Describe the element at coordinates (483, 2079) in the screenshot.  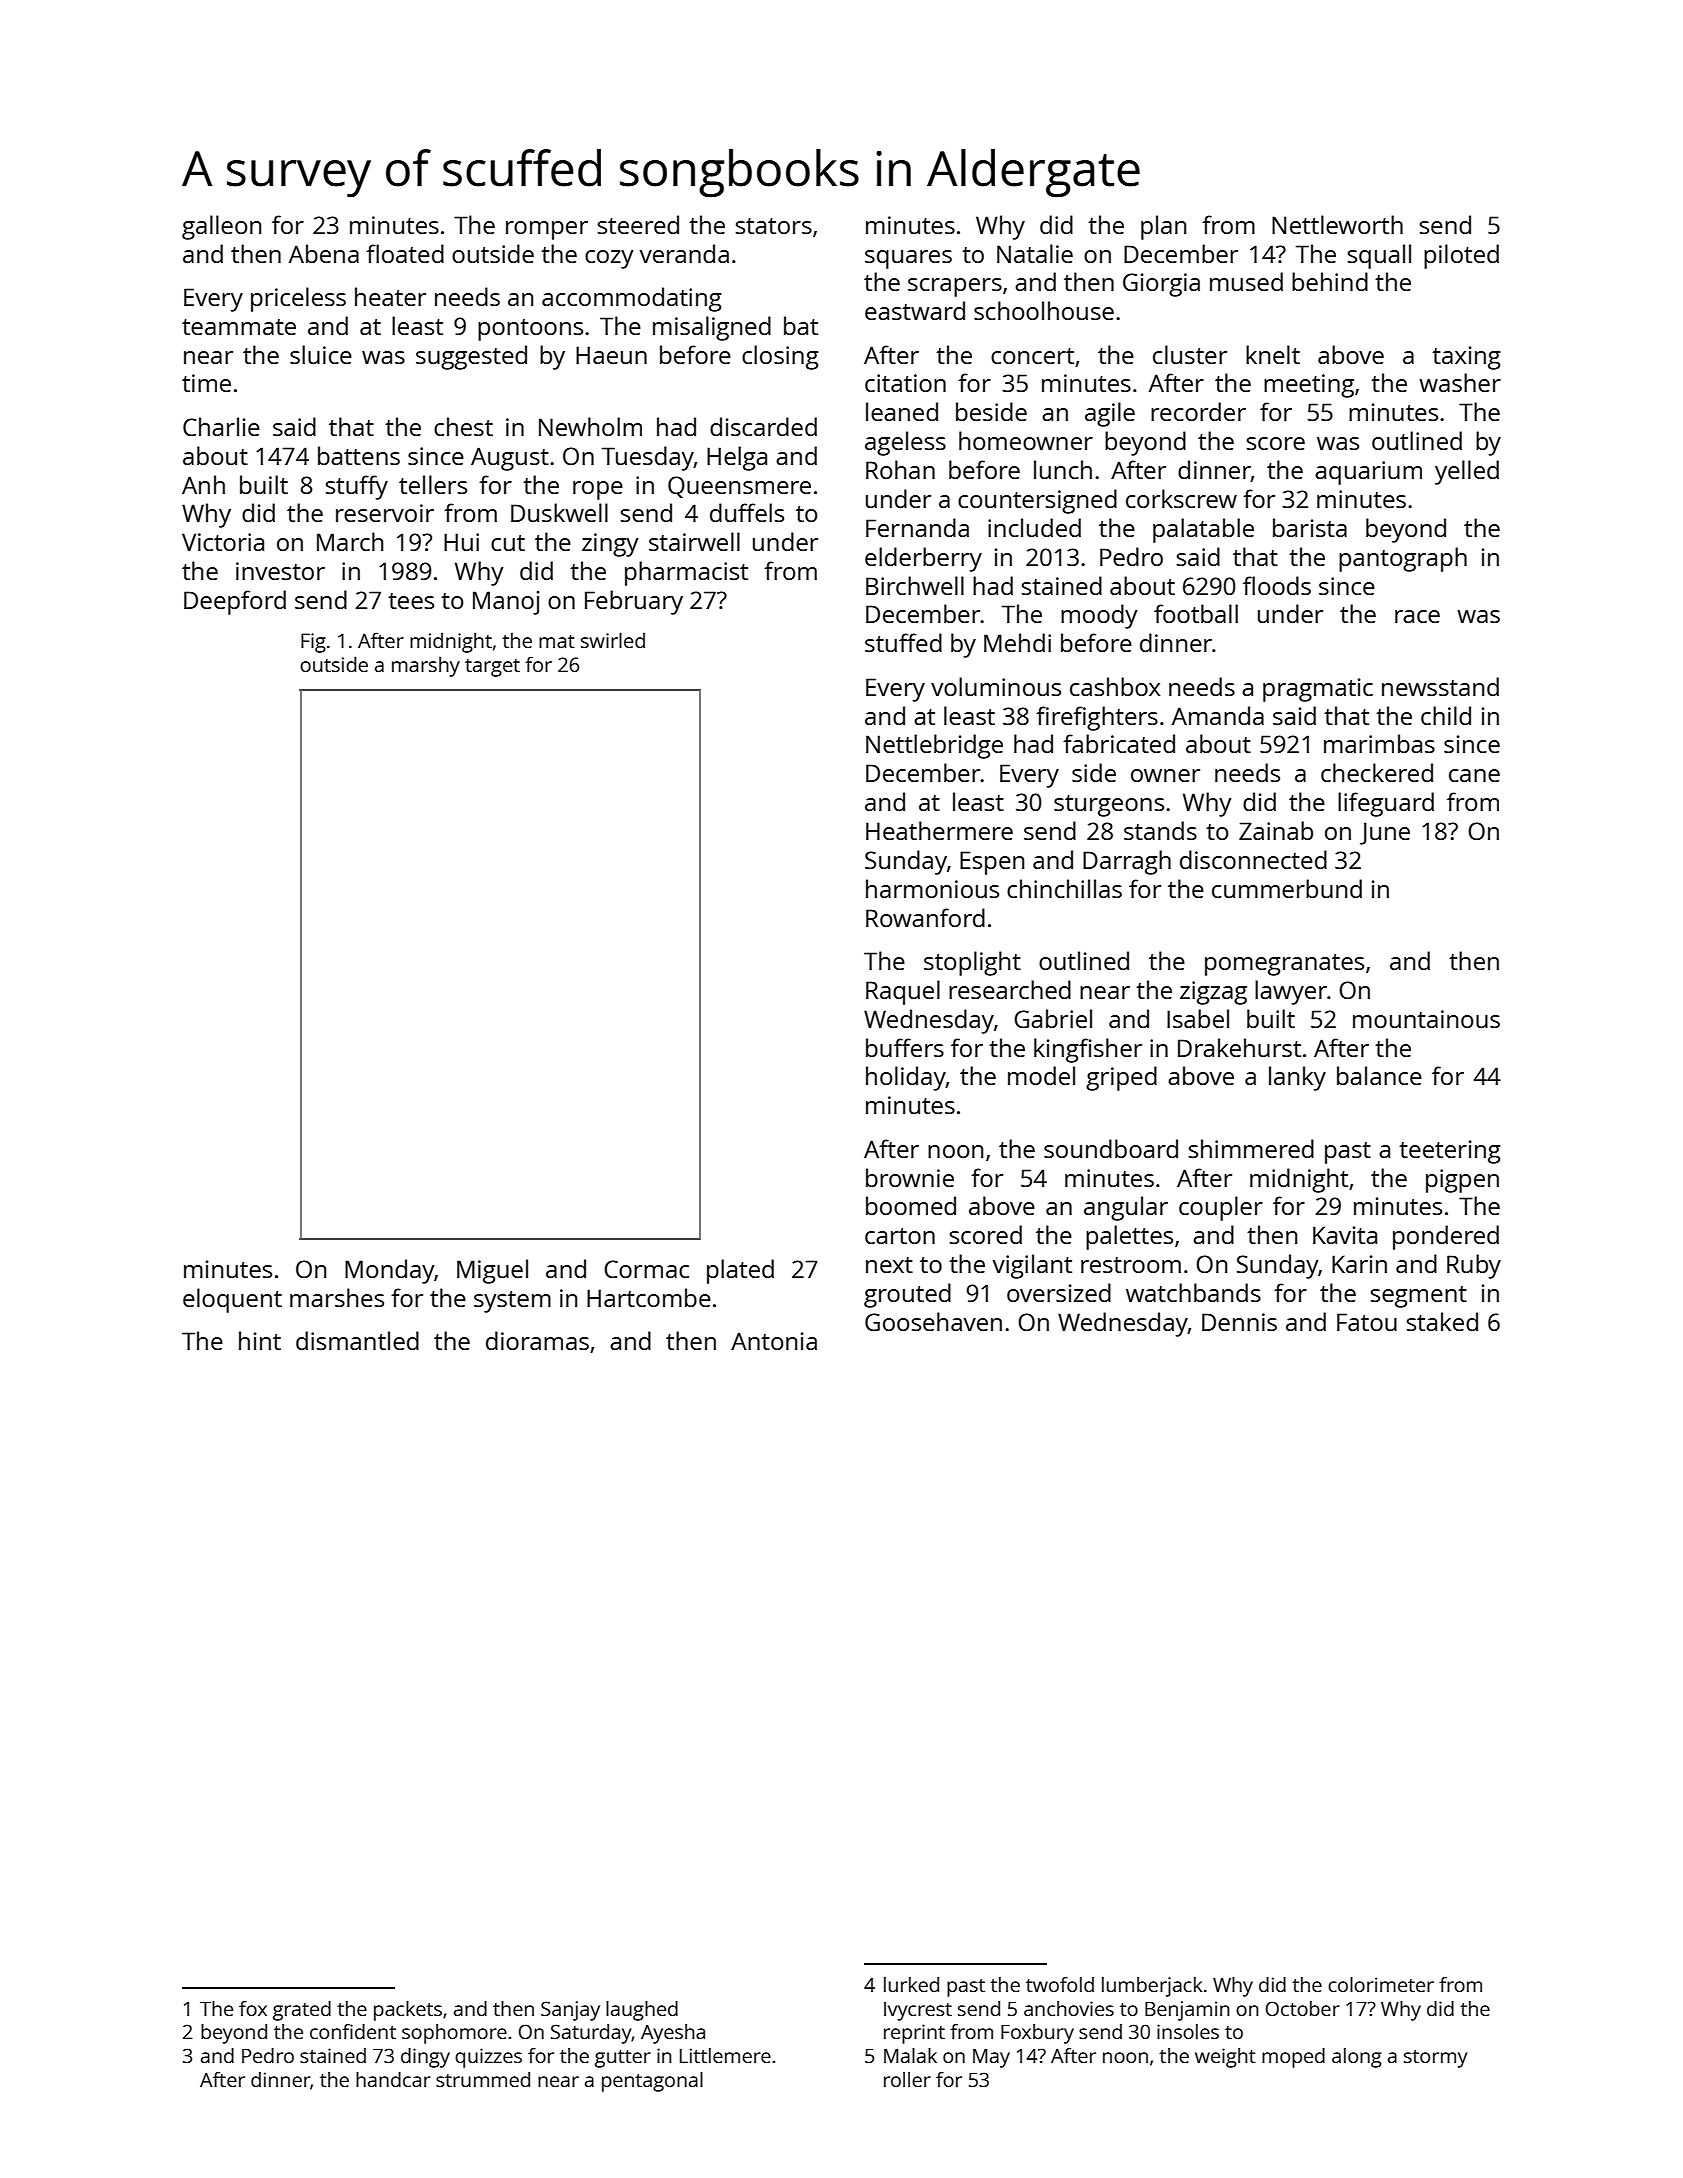
I see `strummed` at that location.
